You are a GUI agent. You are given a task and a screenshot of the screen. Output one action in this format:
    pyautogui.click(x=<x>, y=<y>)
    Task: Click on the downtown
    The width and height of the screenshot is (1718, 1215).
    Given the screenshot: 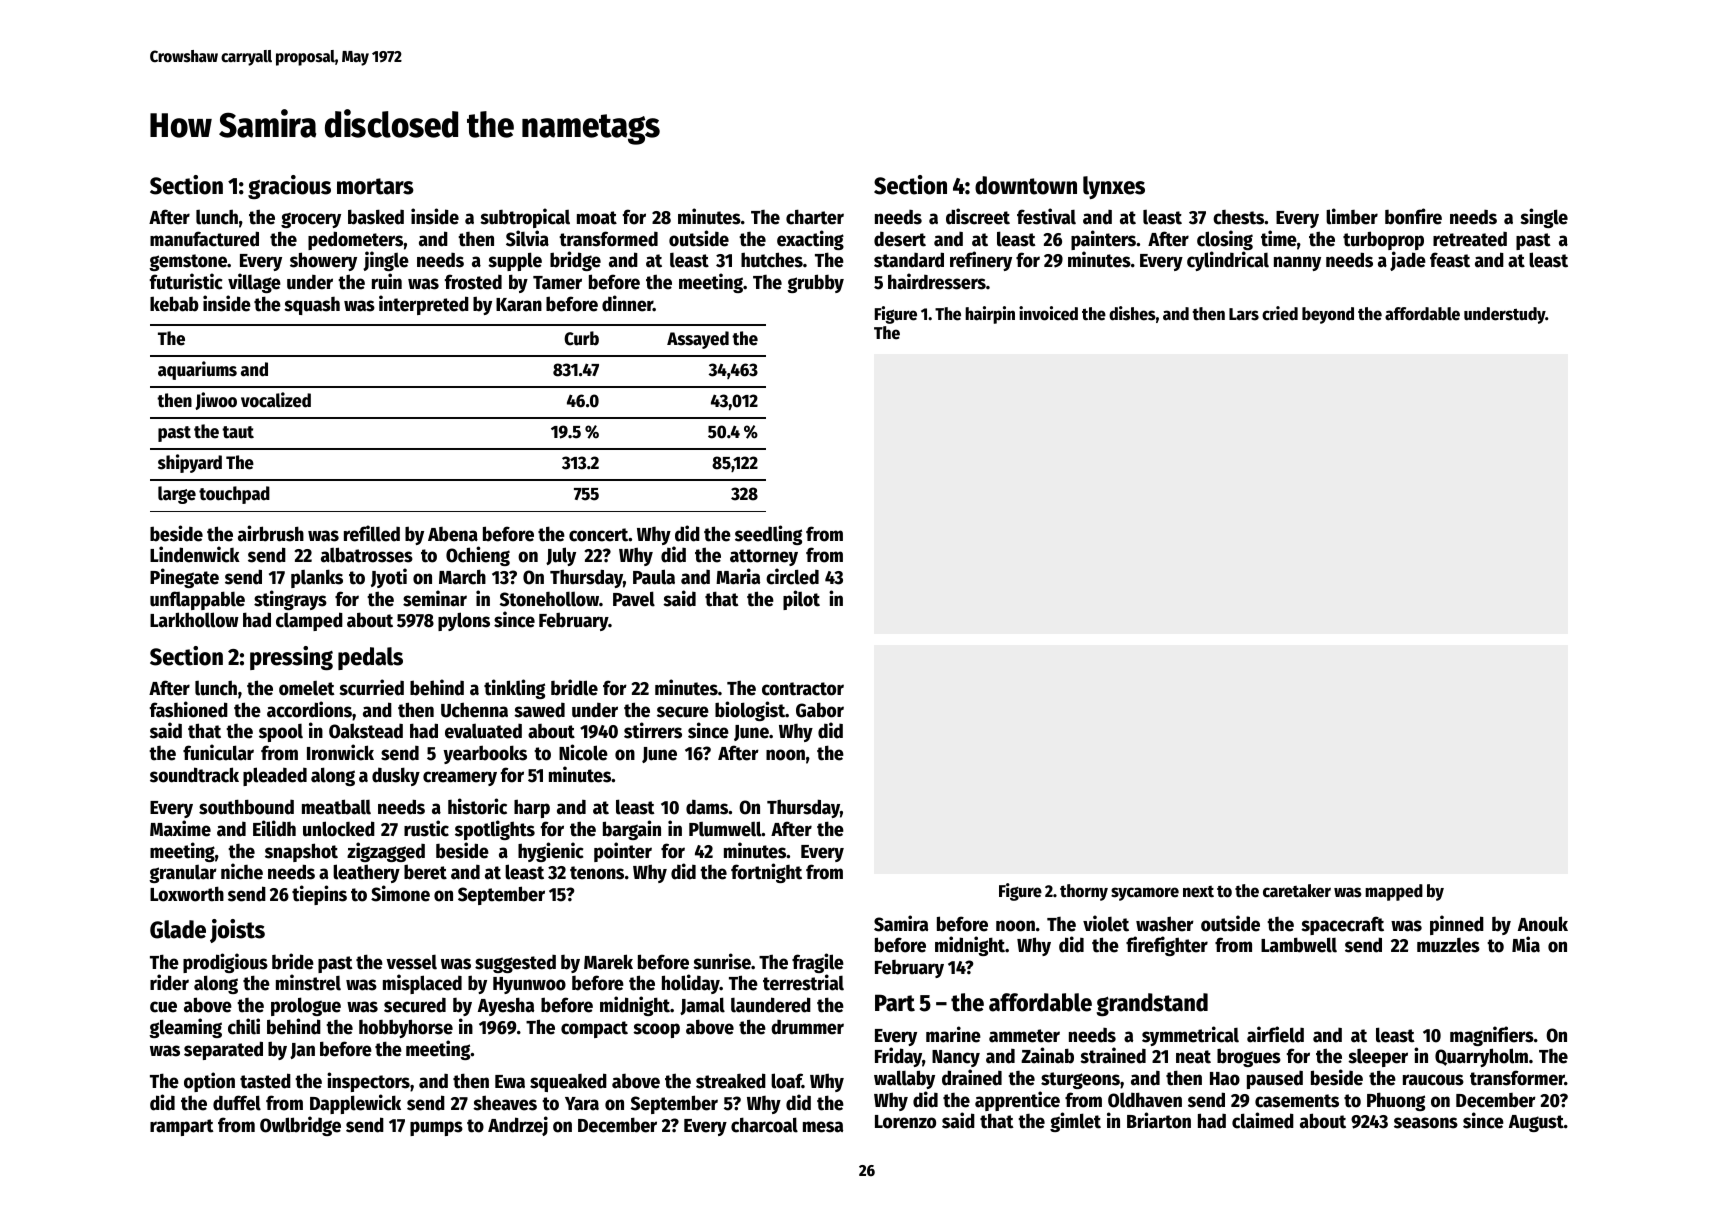 What is the action you would take?
    pyautogui.click(x=1026, y=185)
